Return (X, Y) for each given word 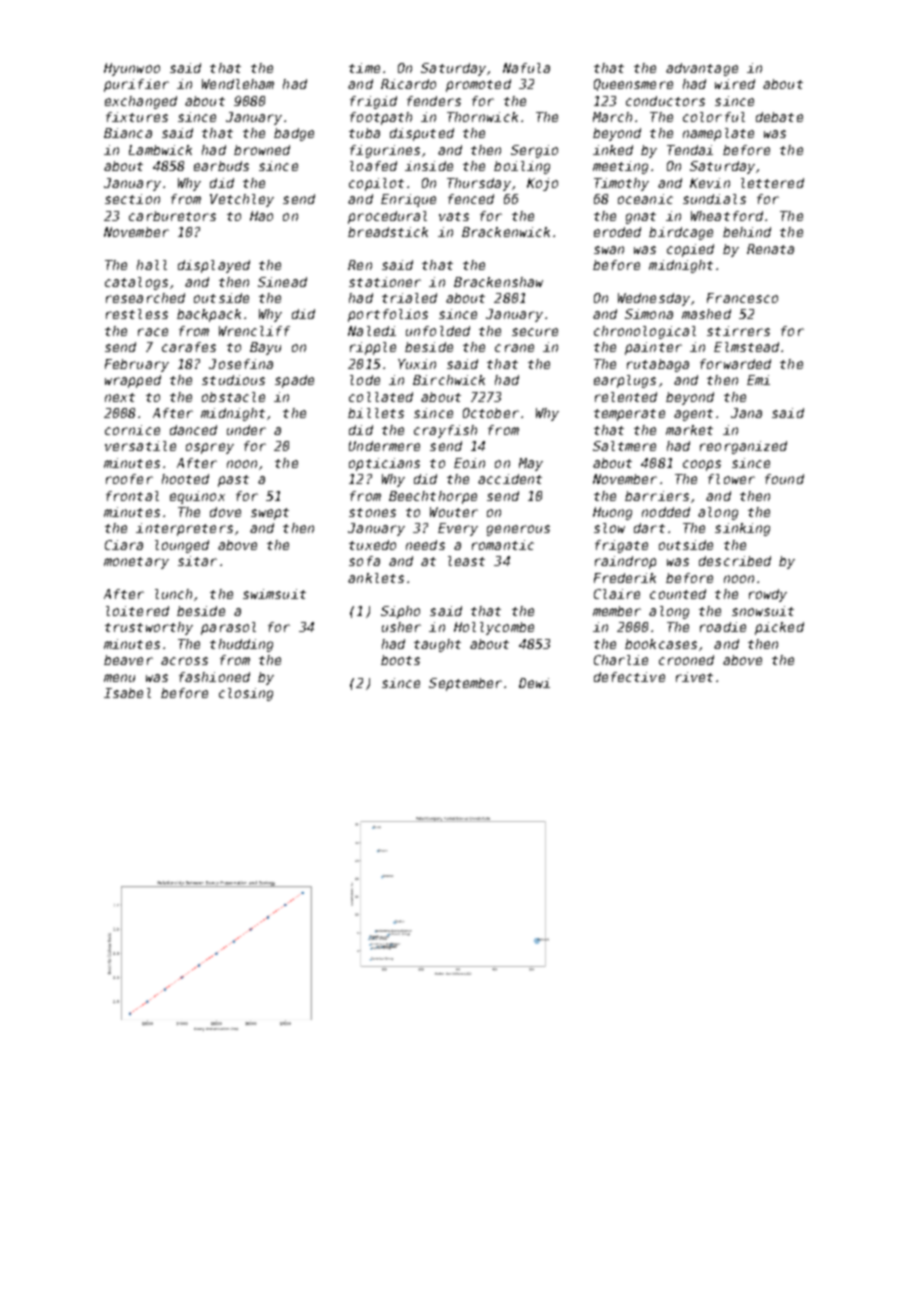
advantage (702, 69)
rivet (694, 677)
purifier (136, 85)
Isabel (127, 693)
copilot (376, 184)
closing (246, 694)
